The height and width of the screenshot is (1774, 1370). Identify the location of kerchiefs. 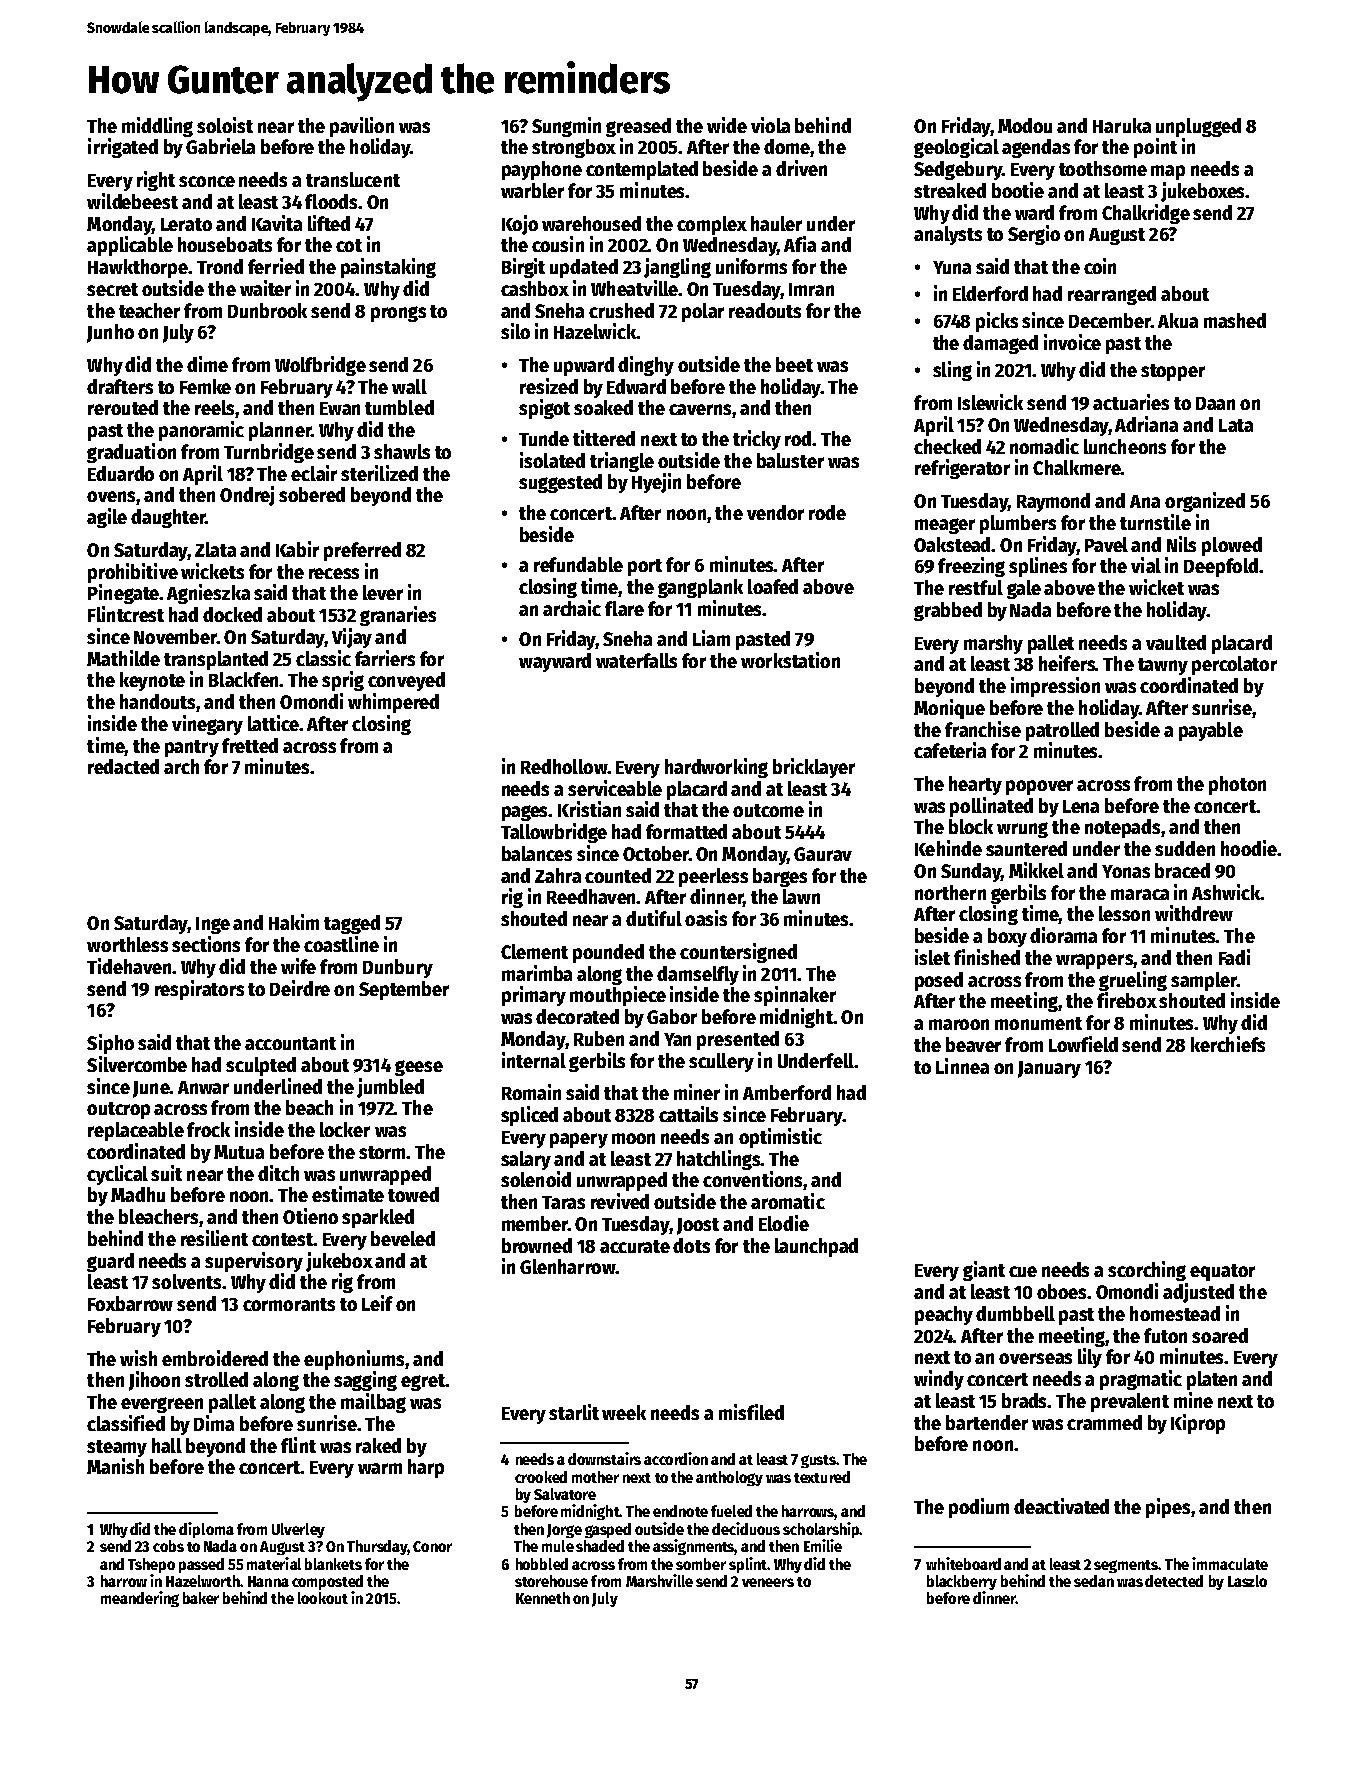
(1228, 1044).
